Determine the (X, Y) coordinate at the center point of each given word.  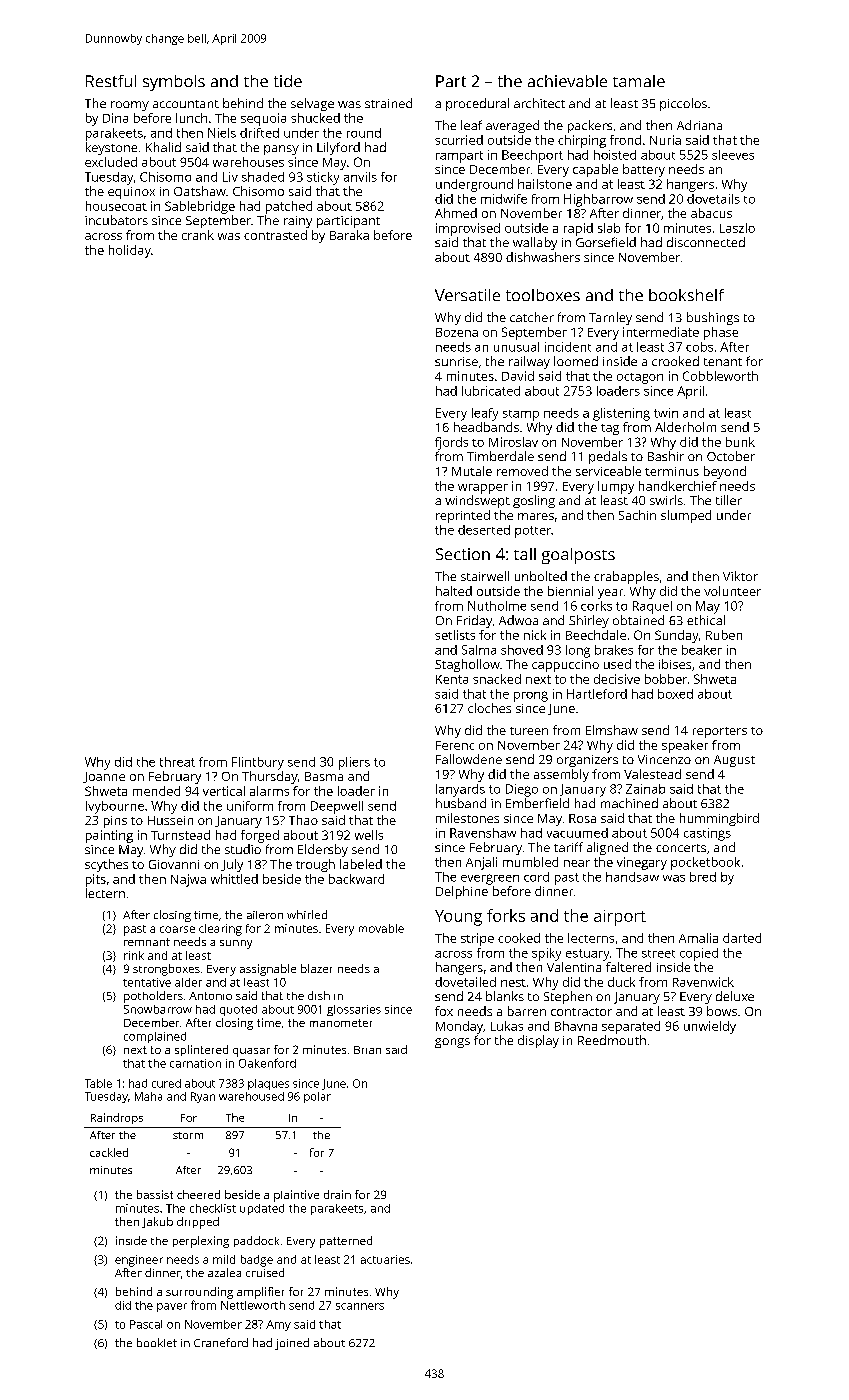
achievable (567, 81)
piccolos (683, 104)
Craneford (221, 1342)
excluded (111, 162)
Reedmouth (612, 1040)
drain (337, 1194)
